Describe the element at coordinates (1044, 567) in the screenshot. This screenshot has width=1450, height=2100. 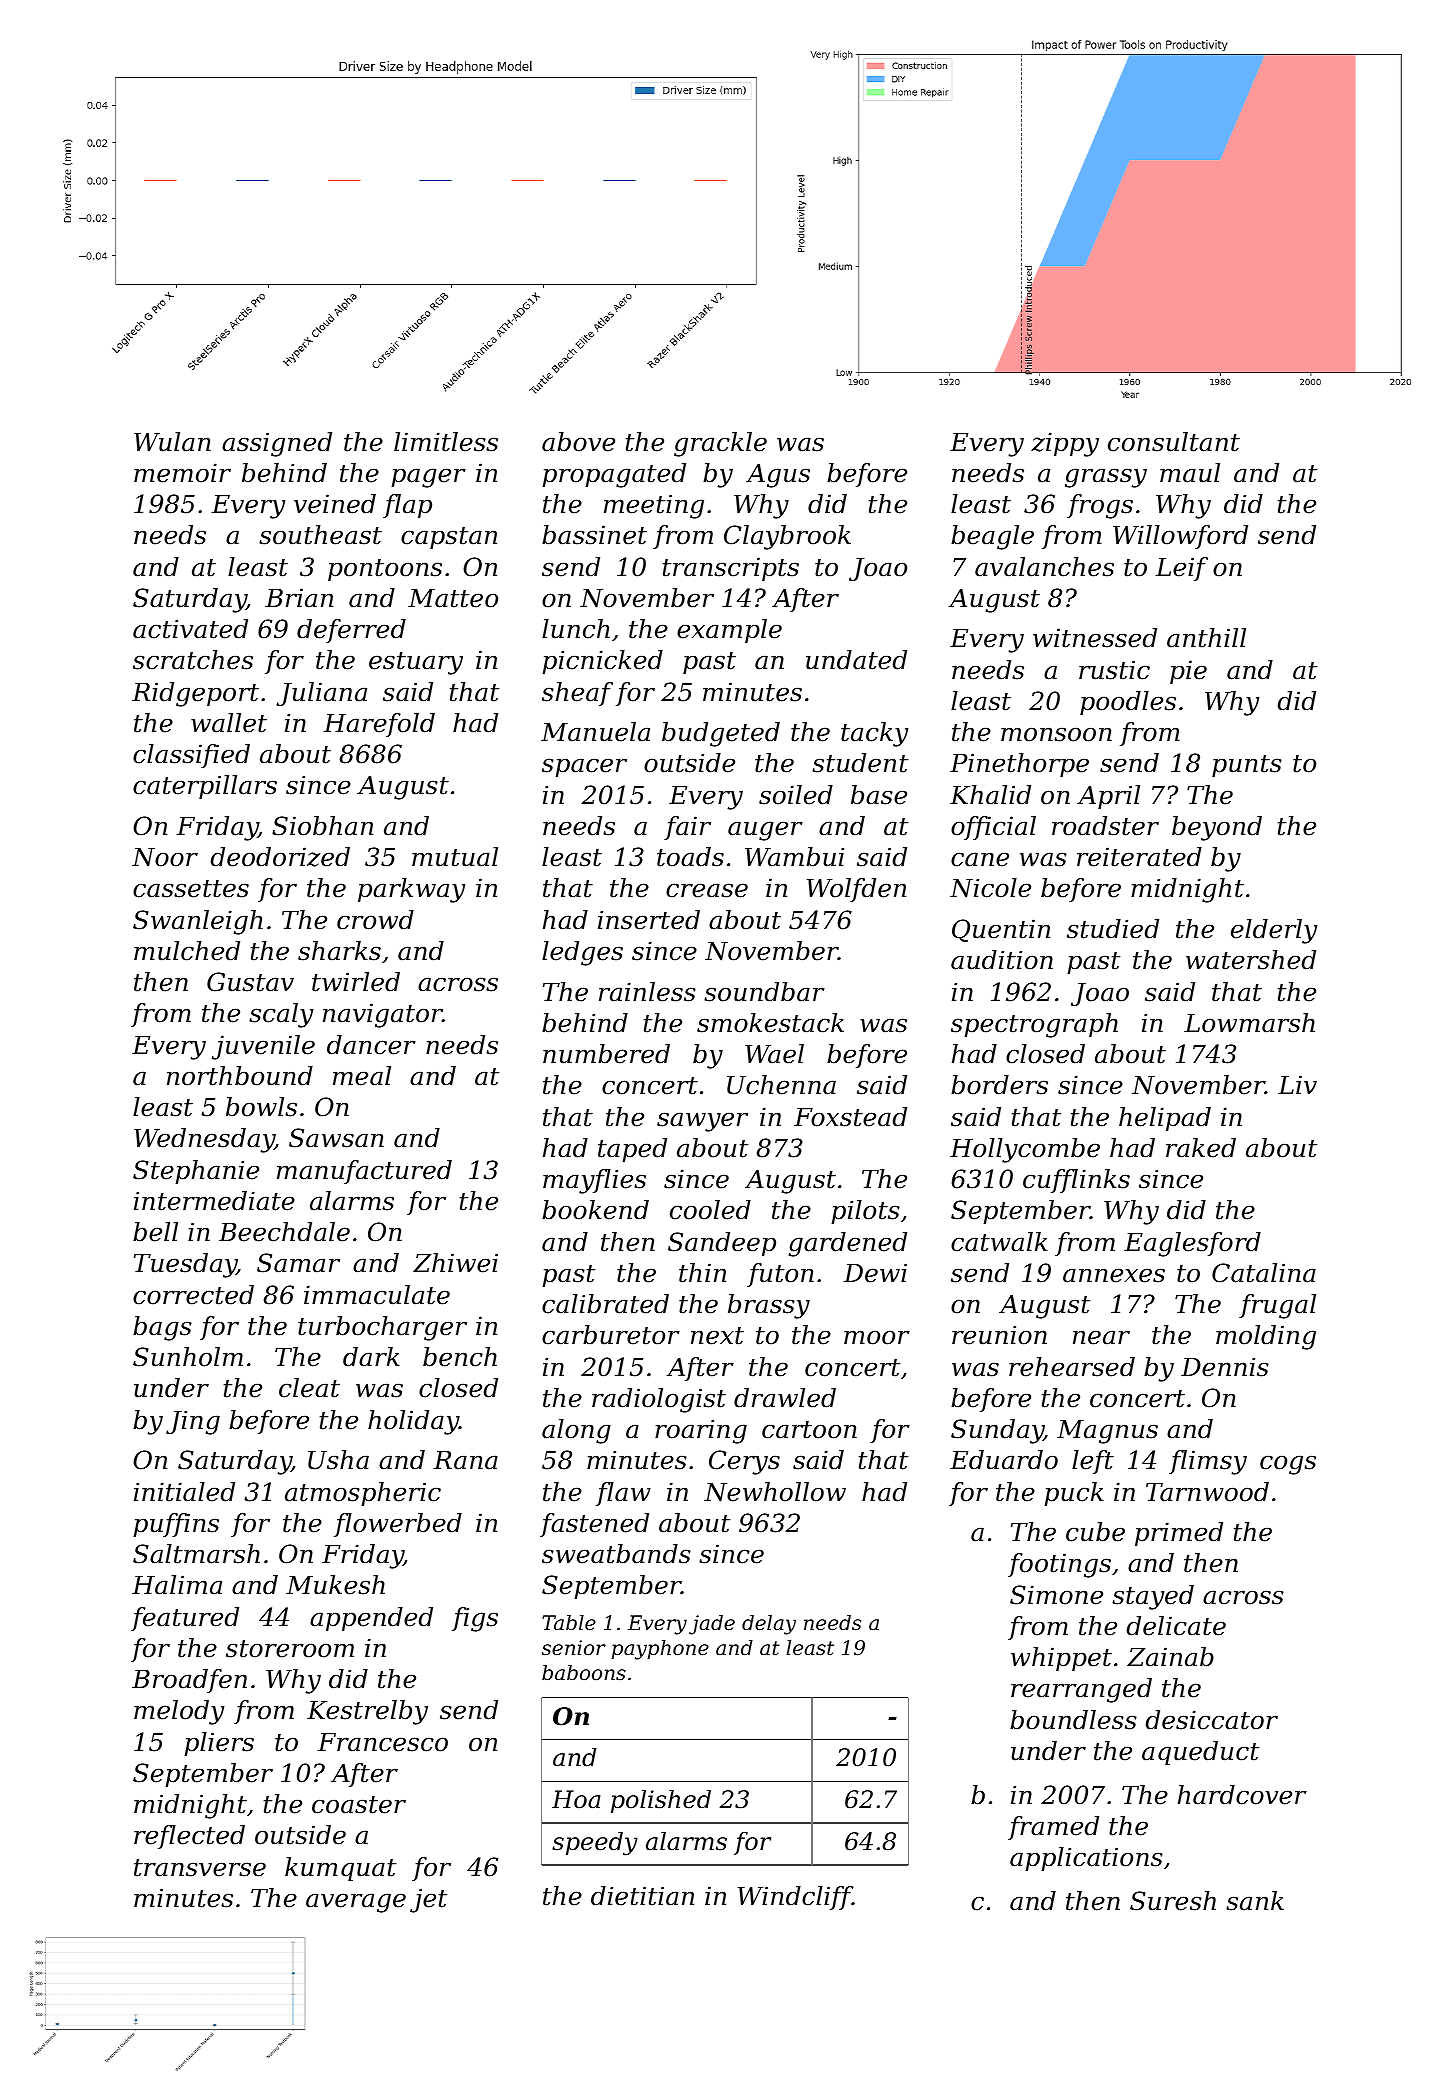
I see `avalanches` at that location.
